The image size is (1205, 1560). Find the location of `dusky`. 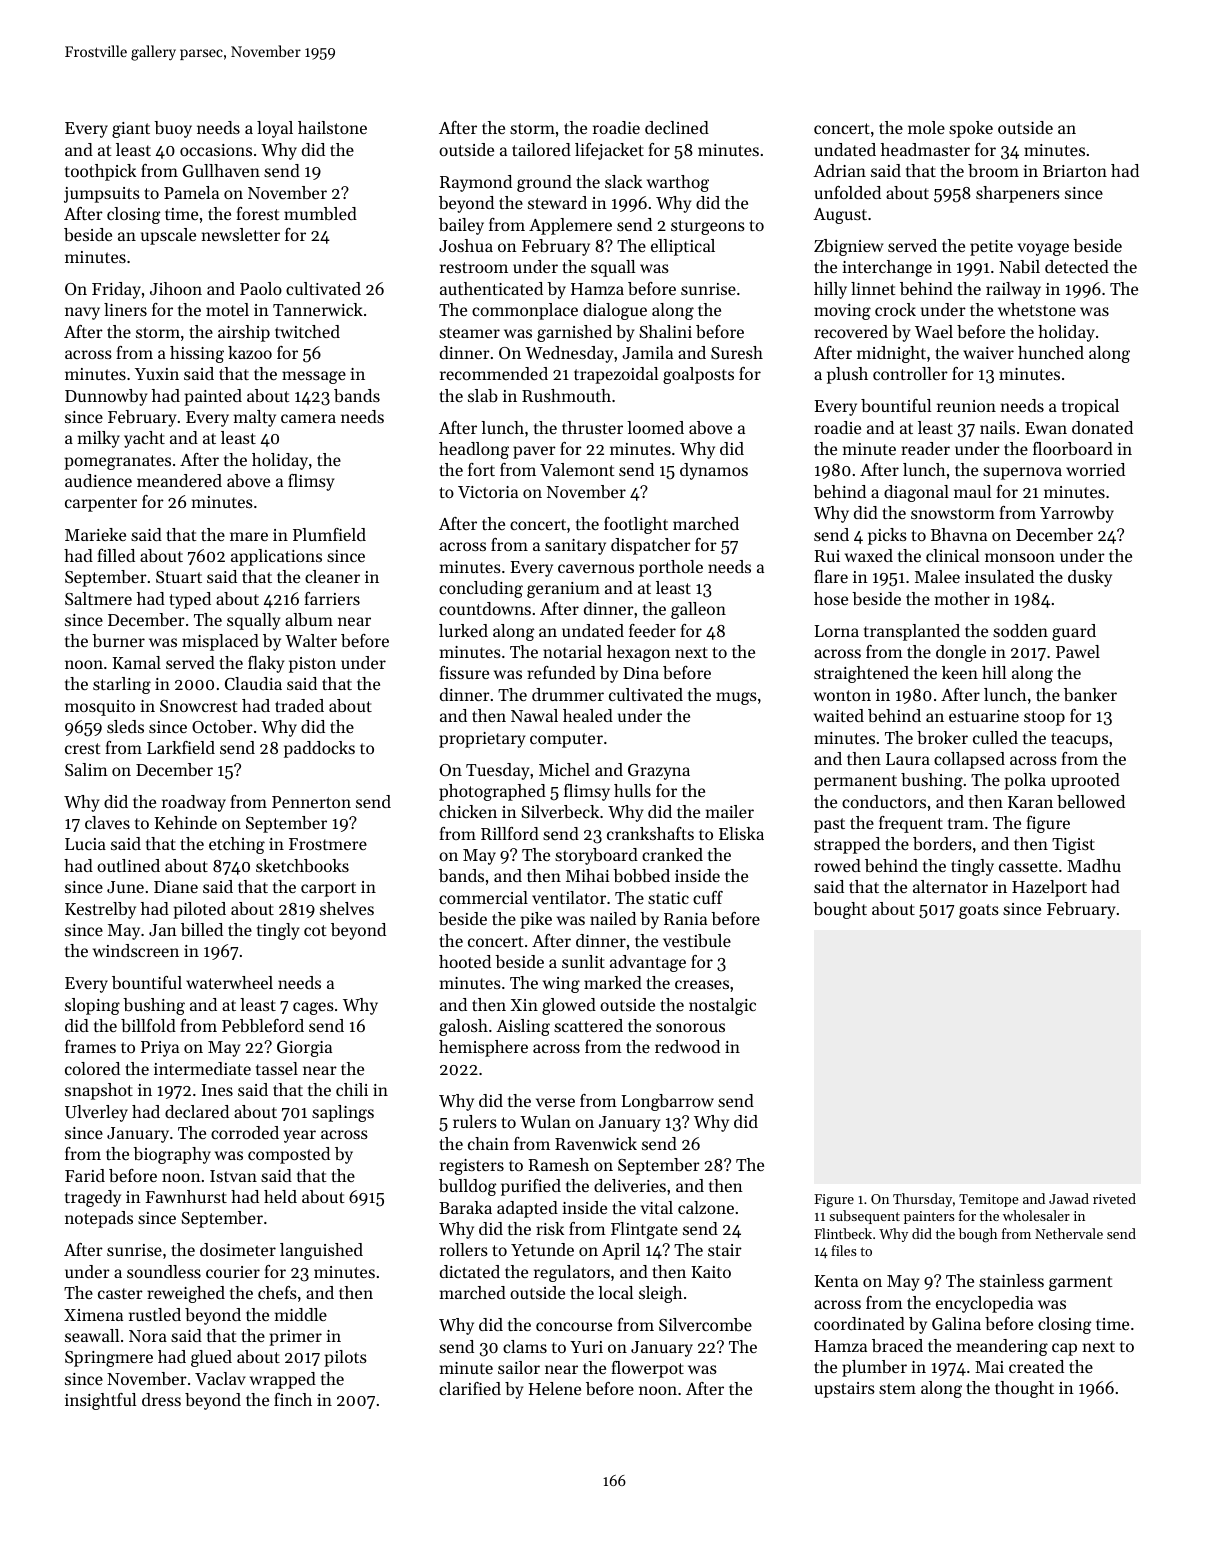

dusky is located at coordinates (1090, 578).
